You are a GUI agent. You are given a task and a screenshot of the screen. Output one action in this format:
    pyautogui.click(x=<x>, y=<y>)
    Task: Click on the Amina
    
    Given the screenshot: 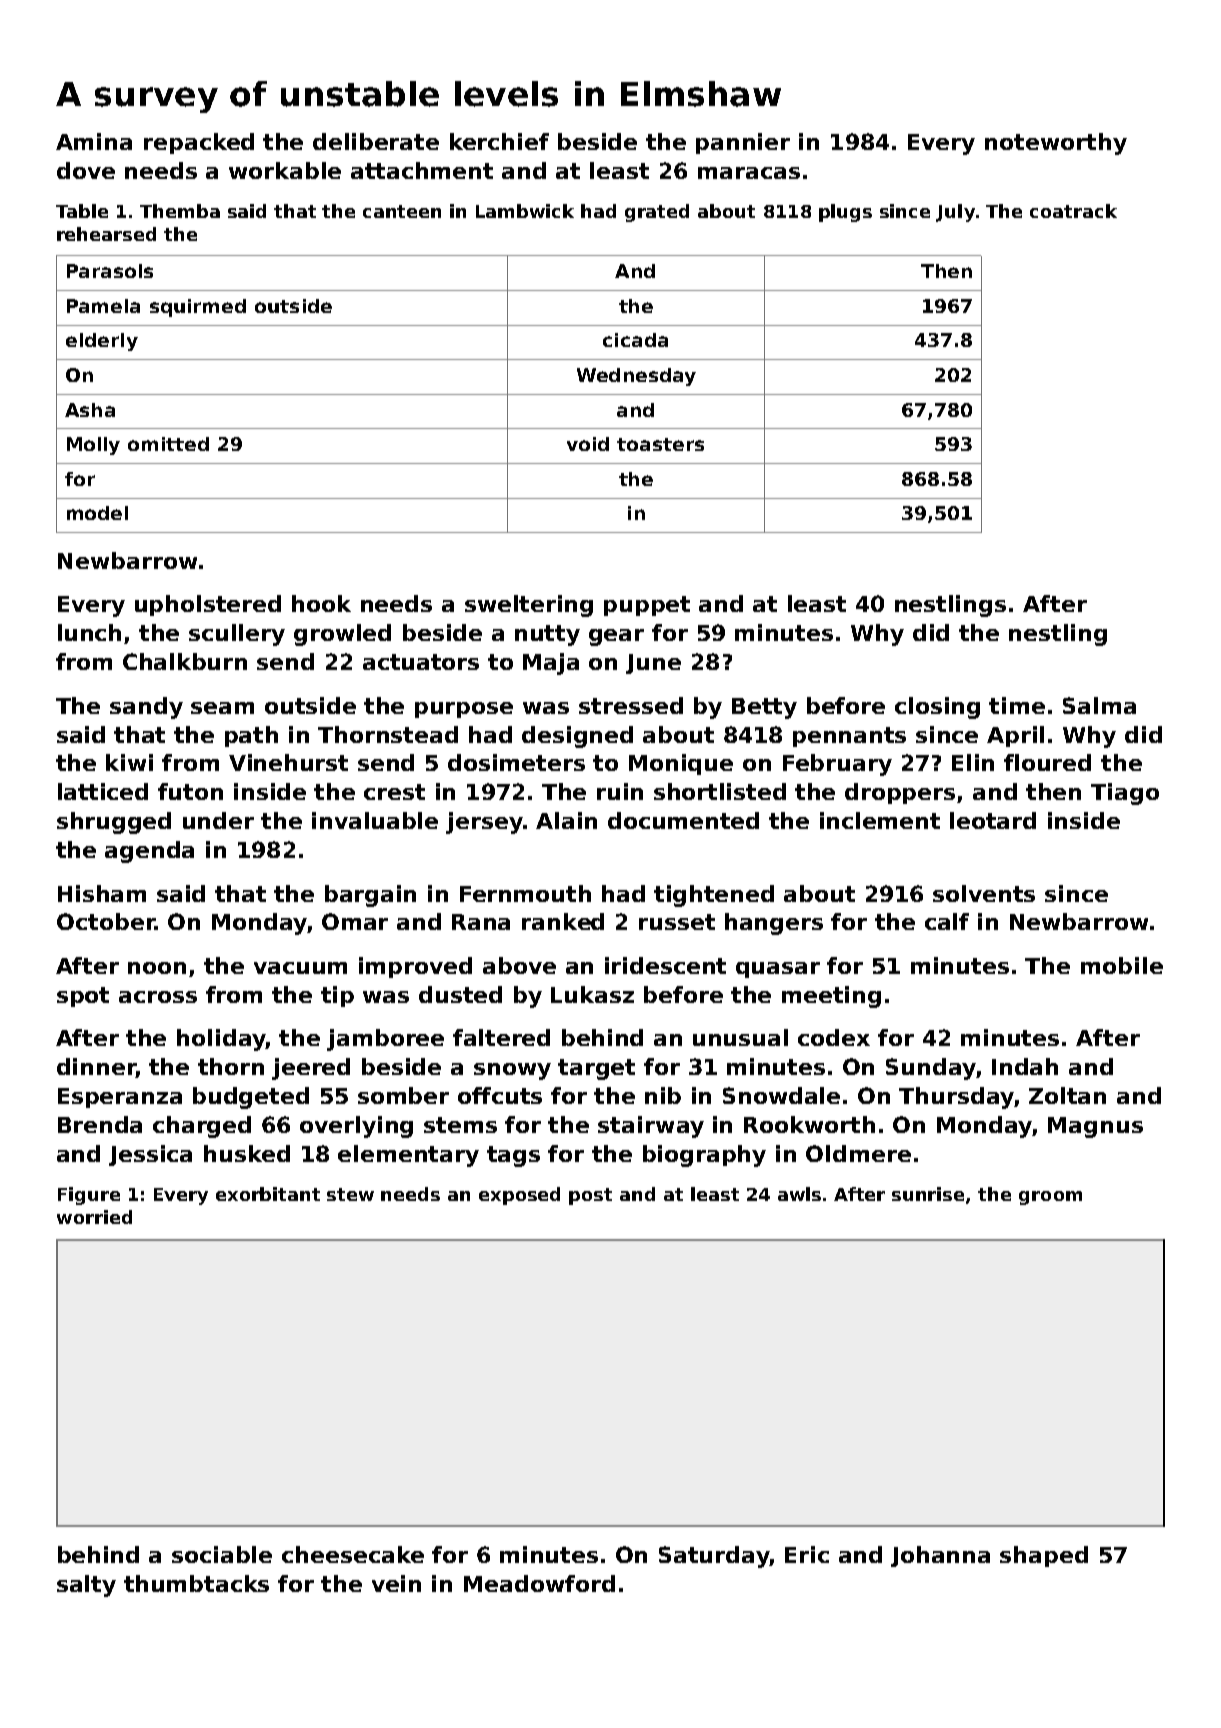 What is the action you would take?
    pyautogui.click(x=94, y=141)
